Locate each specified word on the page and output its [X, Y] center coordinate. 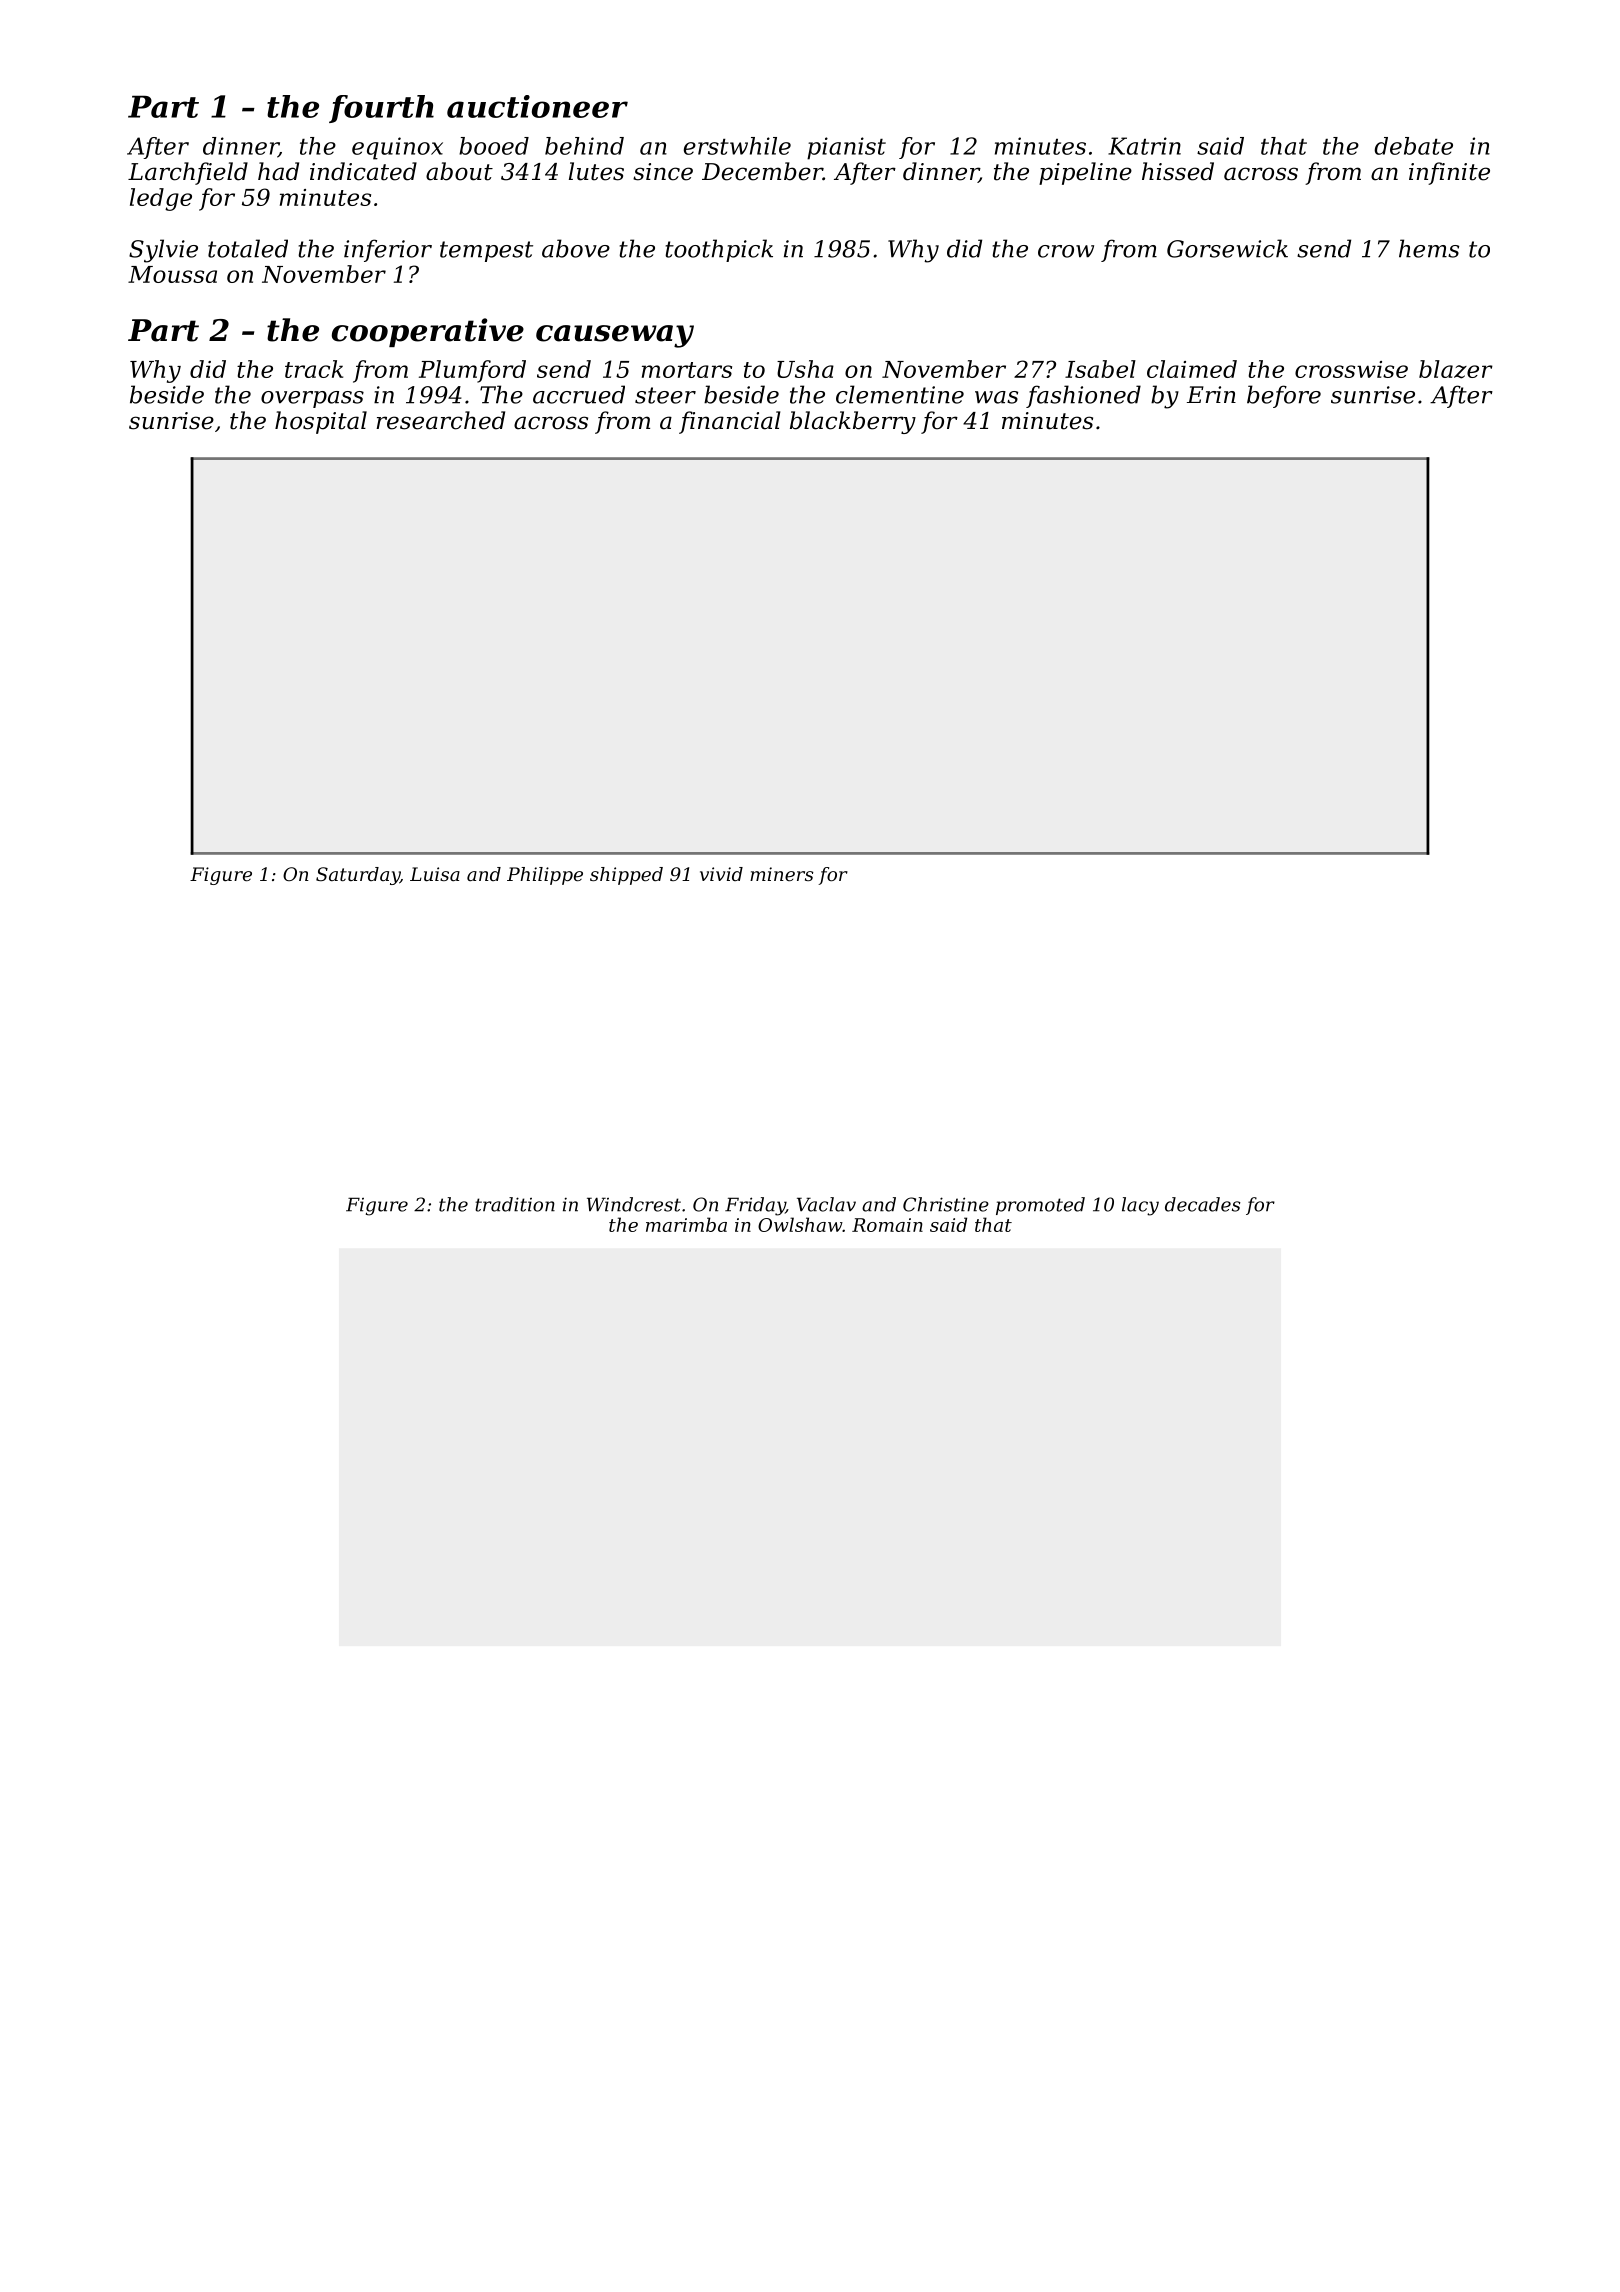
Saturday [358, 876]
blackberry [853, 422]
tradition [515, 1204]
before [1284, 396]
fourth [381, 109]
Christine [946, 1204]
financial [729, 422]
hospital [321, 422]
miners [781, 874]
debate [1413, 146]
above [576, 248]
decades [1203, 1204]
